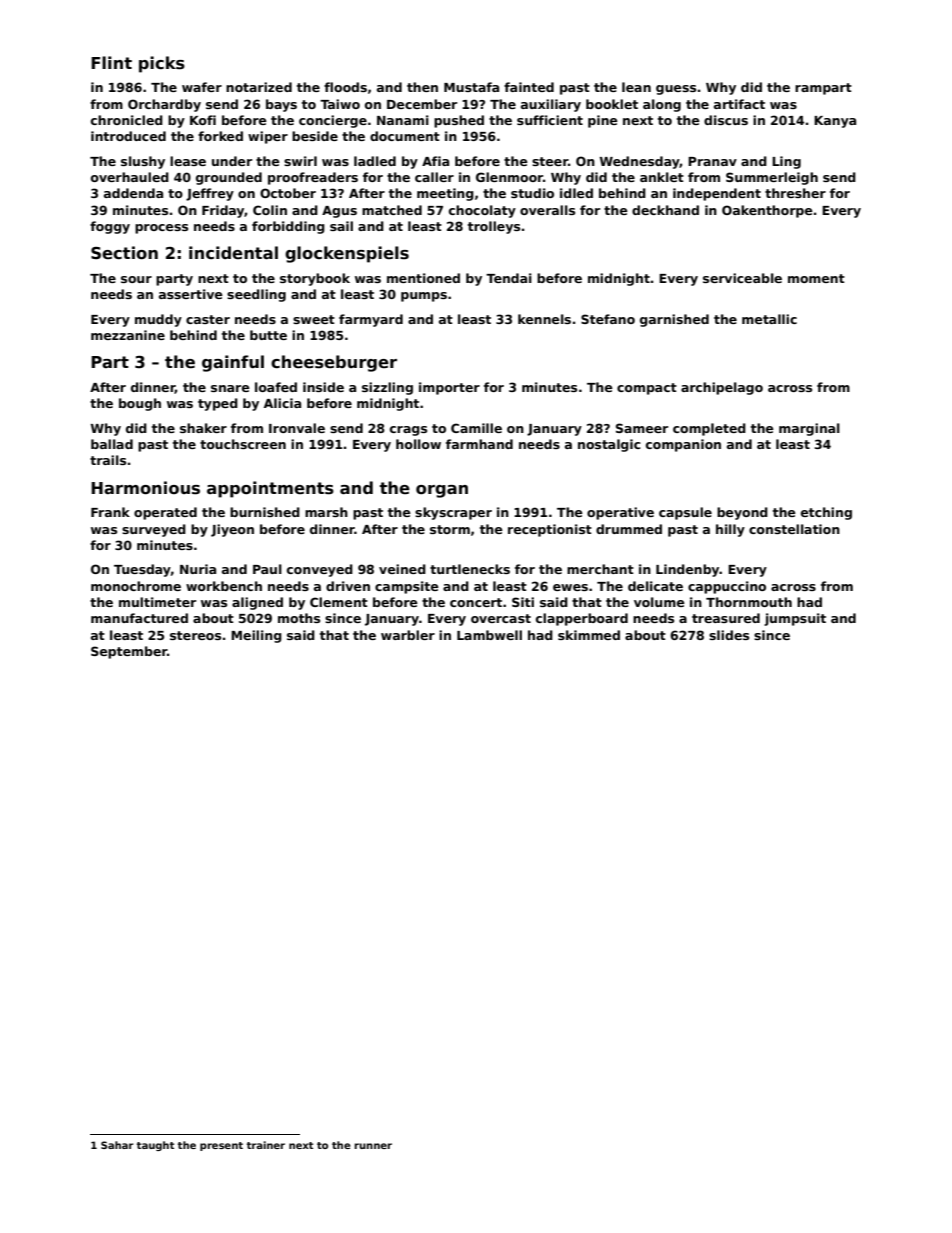 The height and width of the screenshot is (1233, 952). Describe the element at coordinates (576, 193) in the screenshot. I see `idled` at that location.
